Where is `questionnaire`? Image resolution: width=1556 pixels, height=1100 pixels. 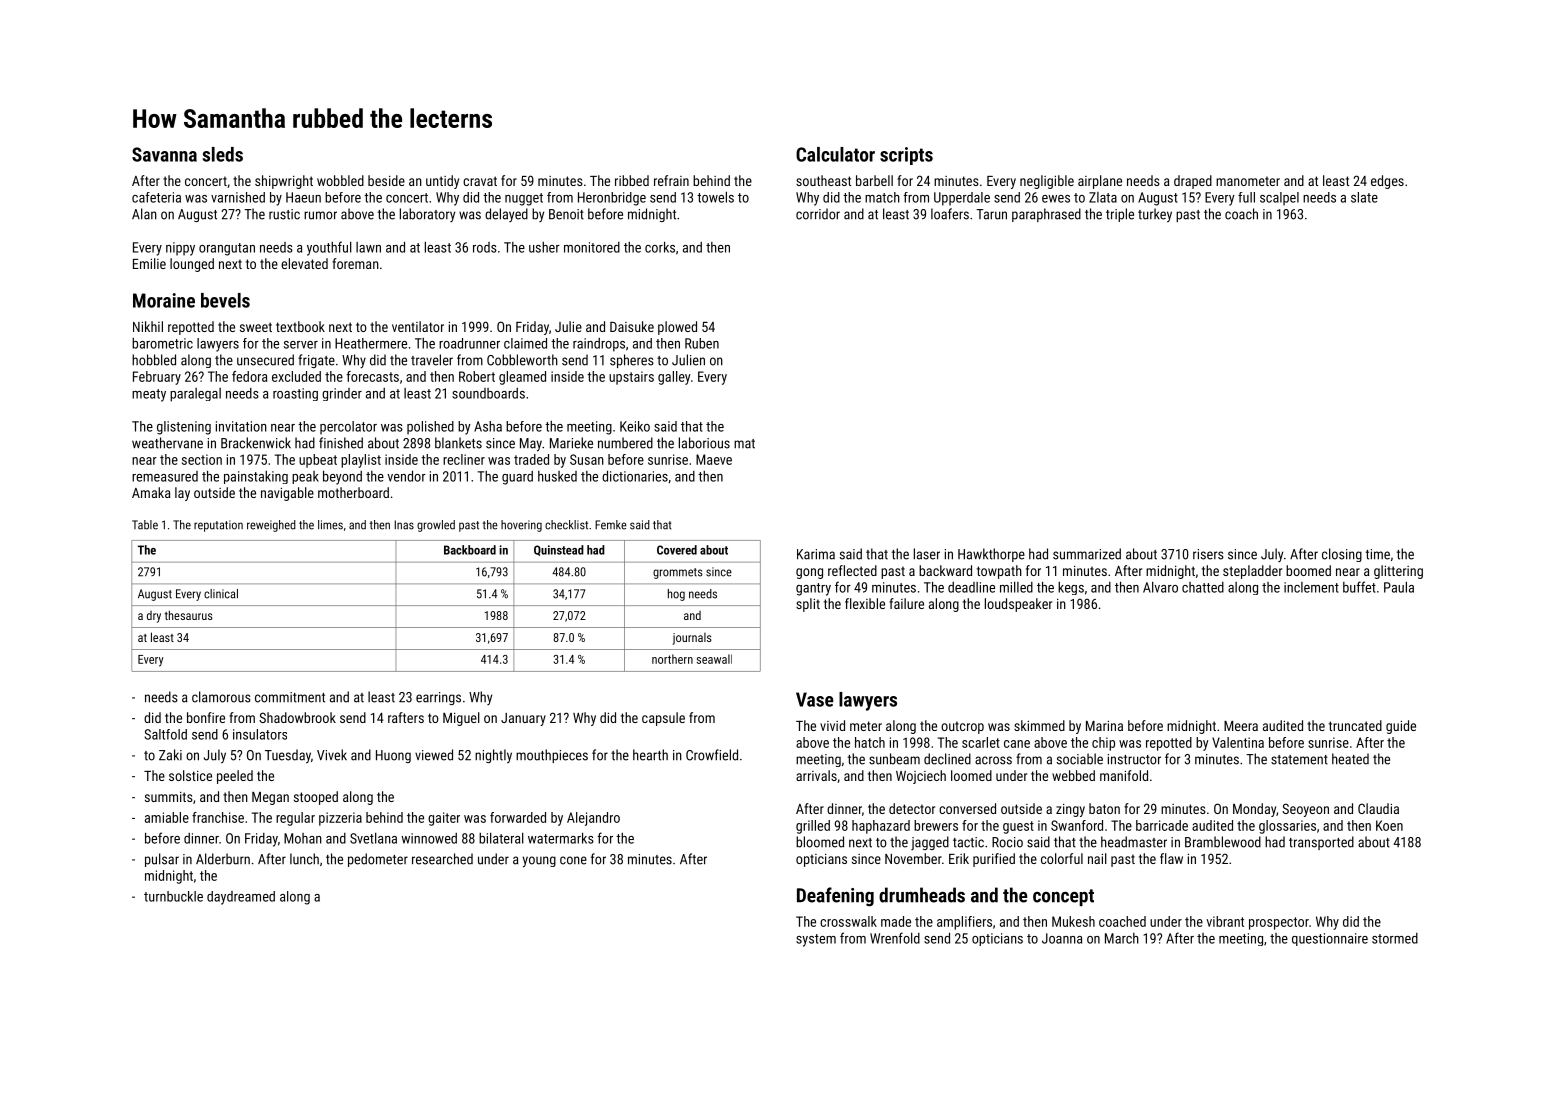 questionnaire is located at coordinates (1330, 939).
